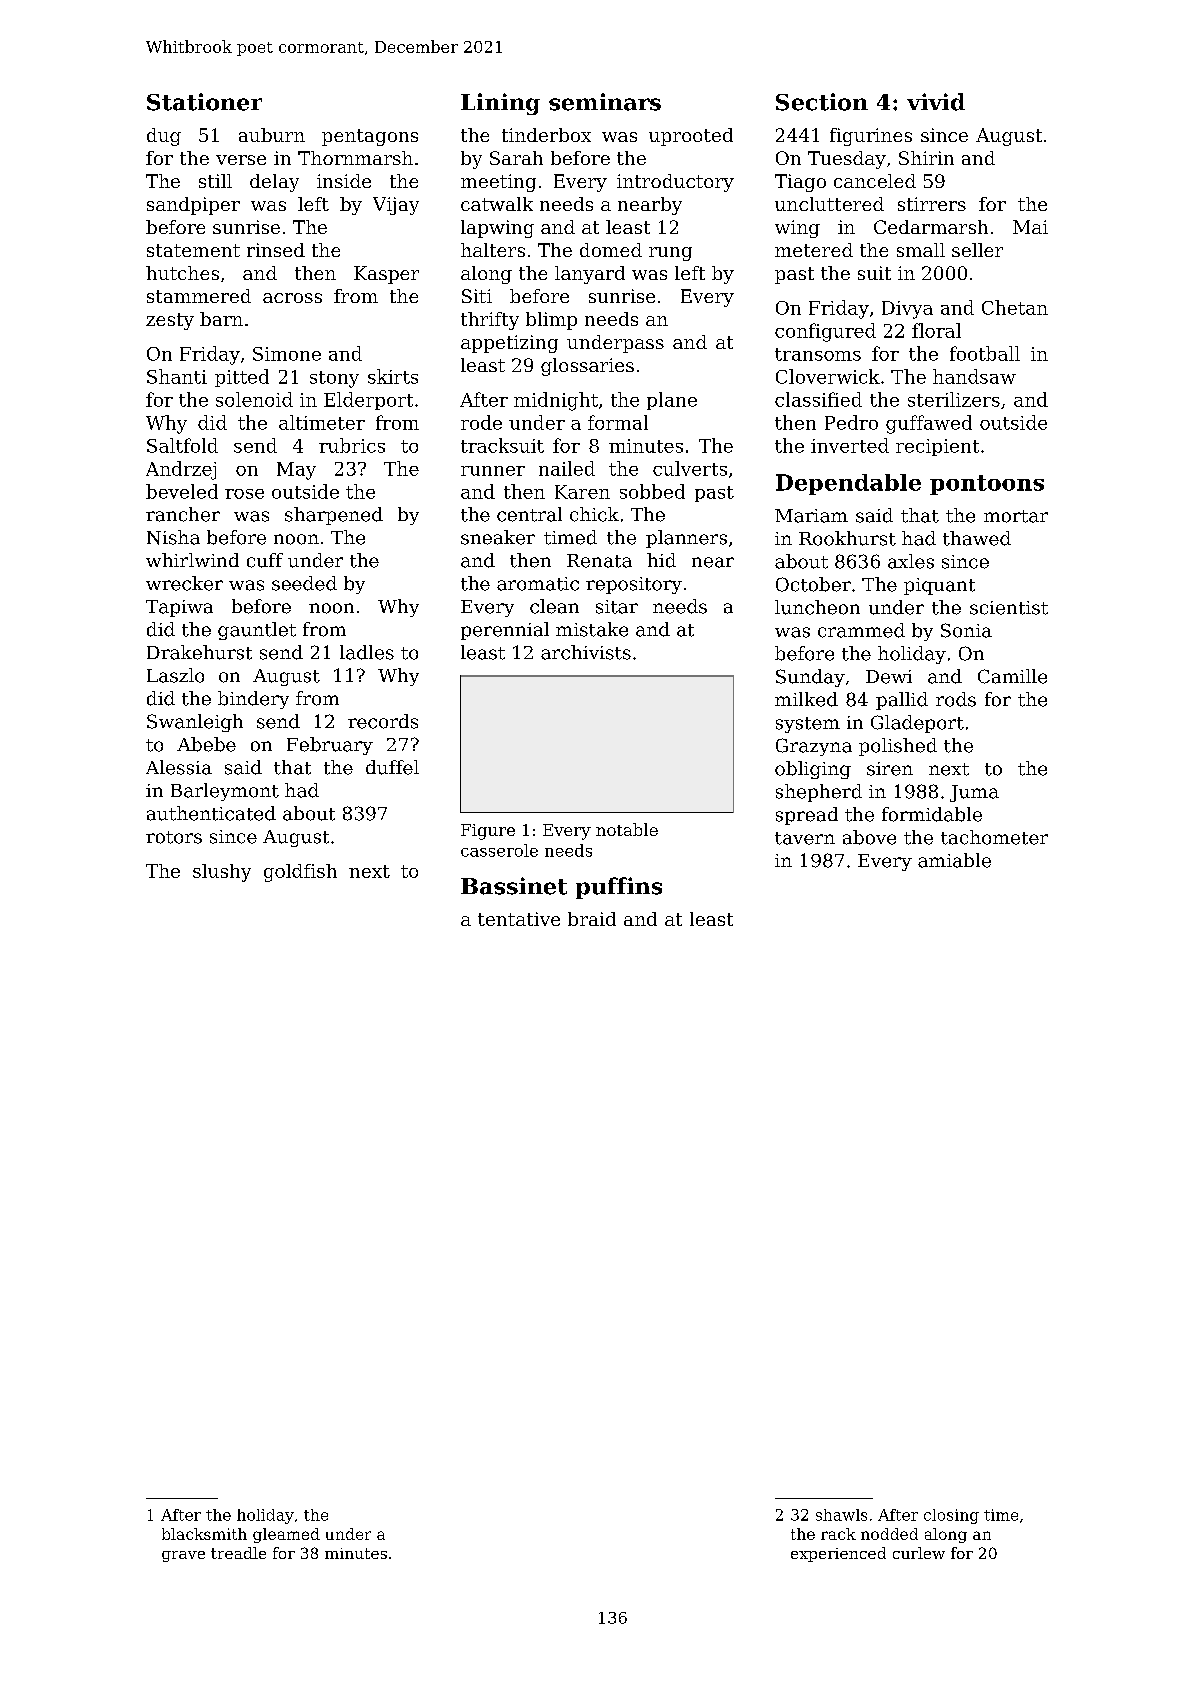  I want to click on braid, so click(592, 919).
